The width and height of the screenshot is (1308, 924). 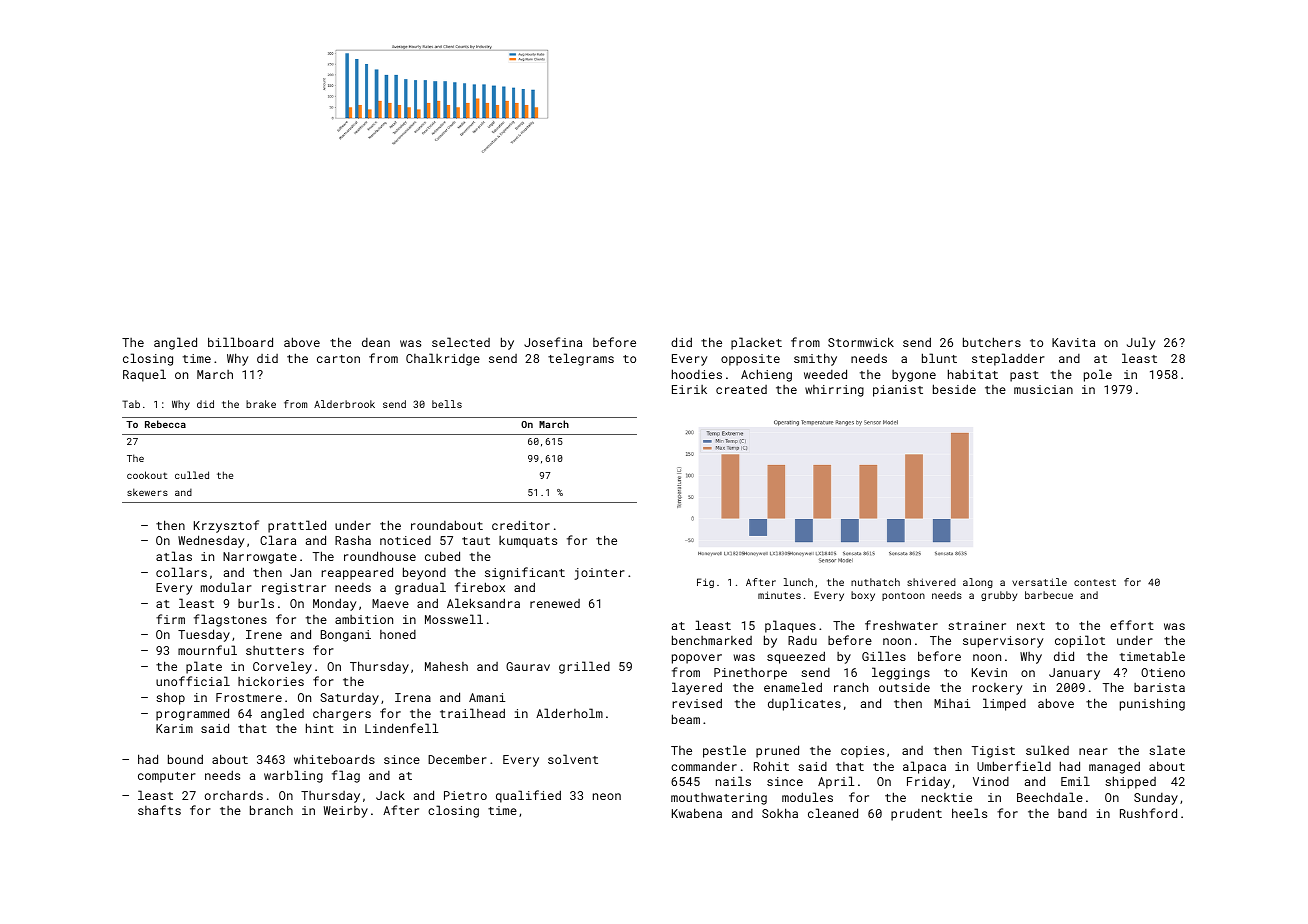 I want to click on shivered, so click(x=931, y=582).
